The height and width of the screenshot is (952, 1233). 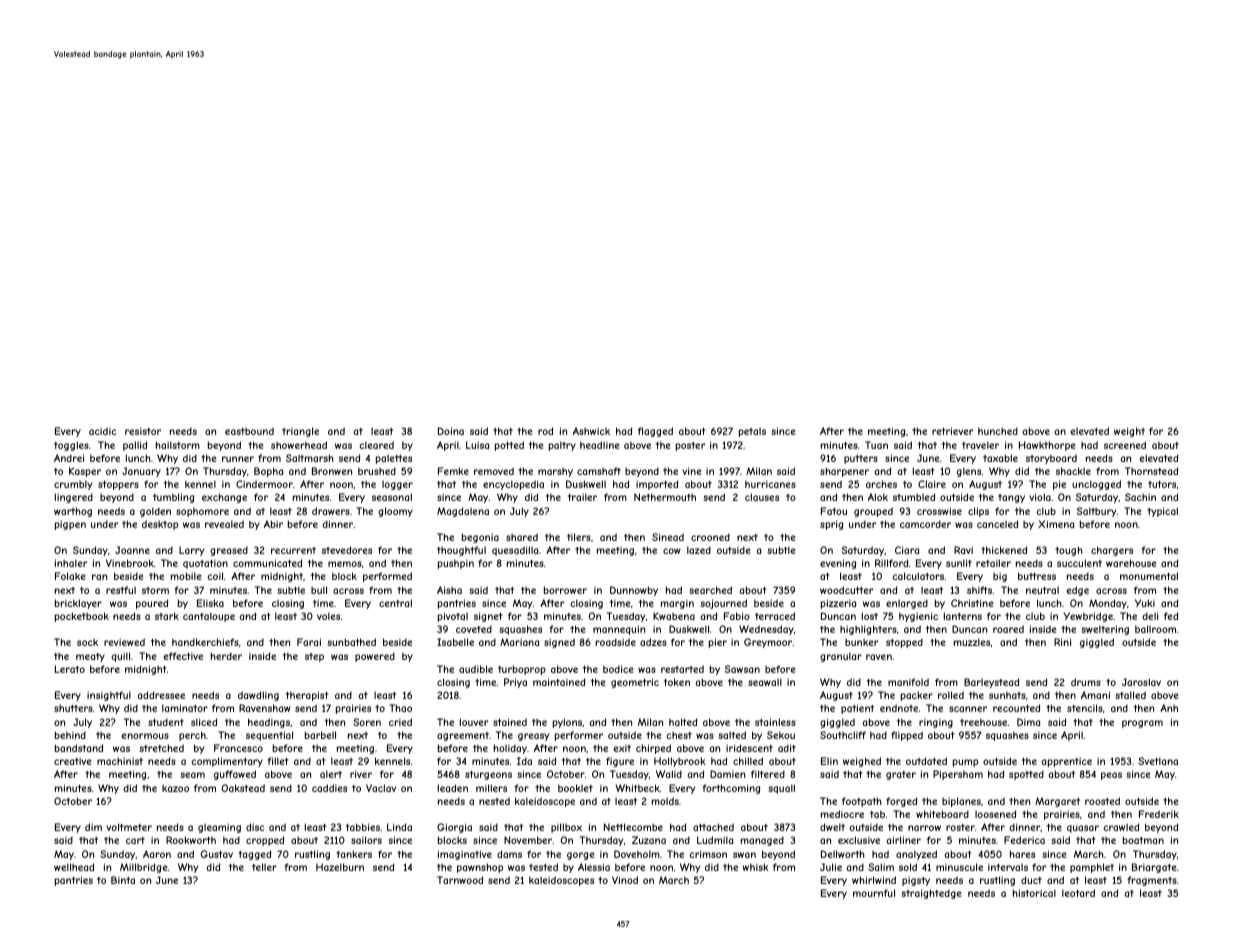 What do you see at coordinates (488, 617) in the screenshot?
I see `signet` at bounding box center [488, 617].
